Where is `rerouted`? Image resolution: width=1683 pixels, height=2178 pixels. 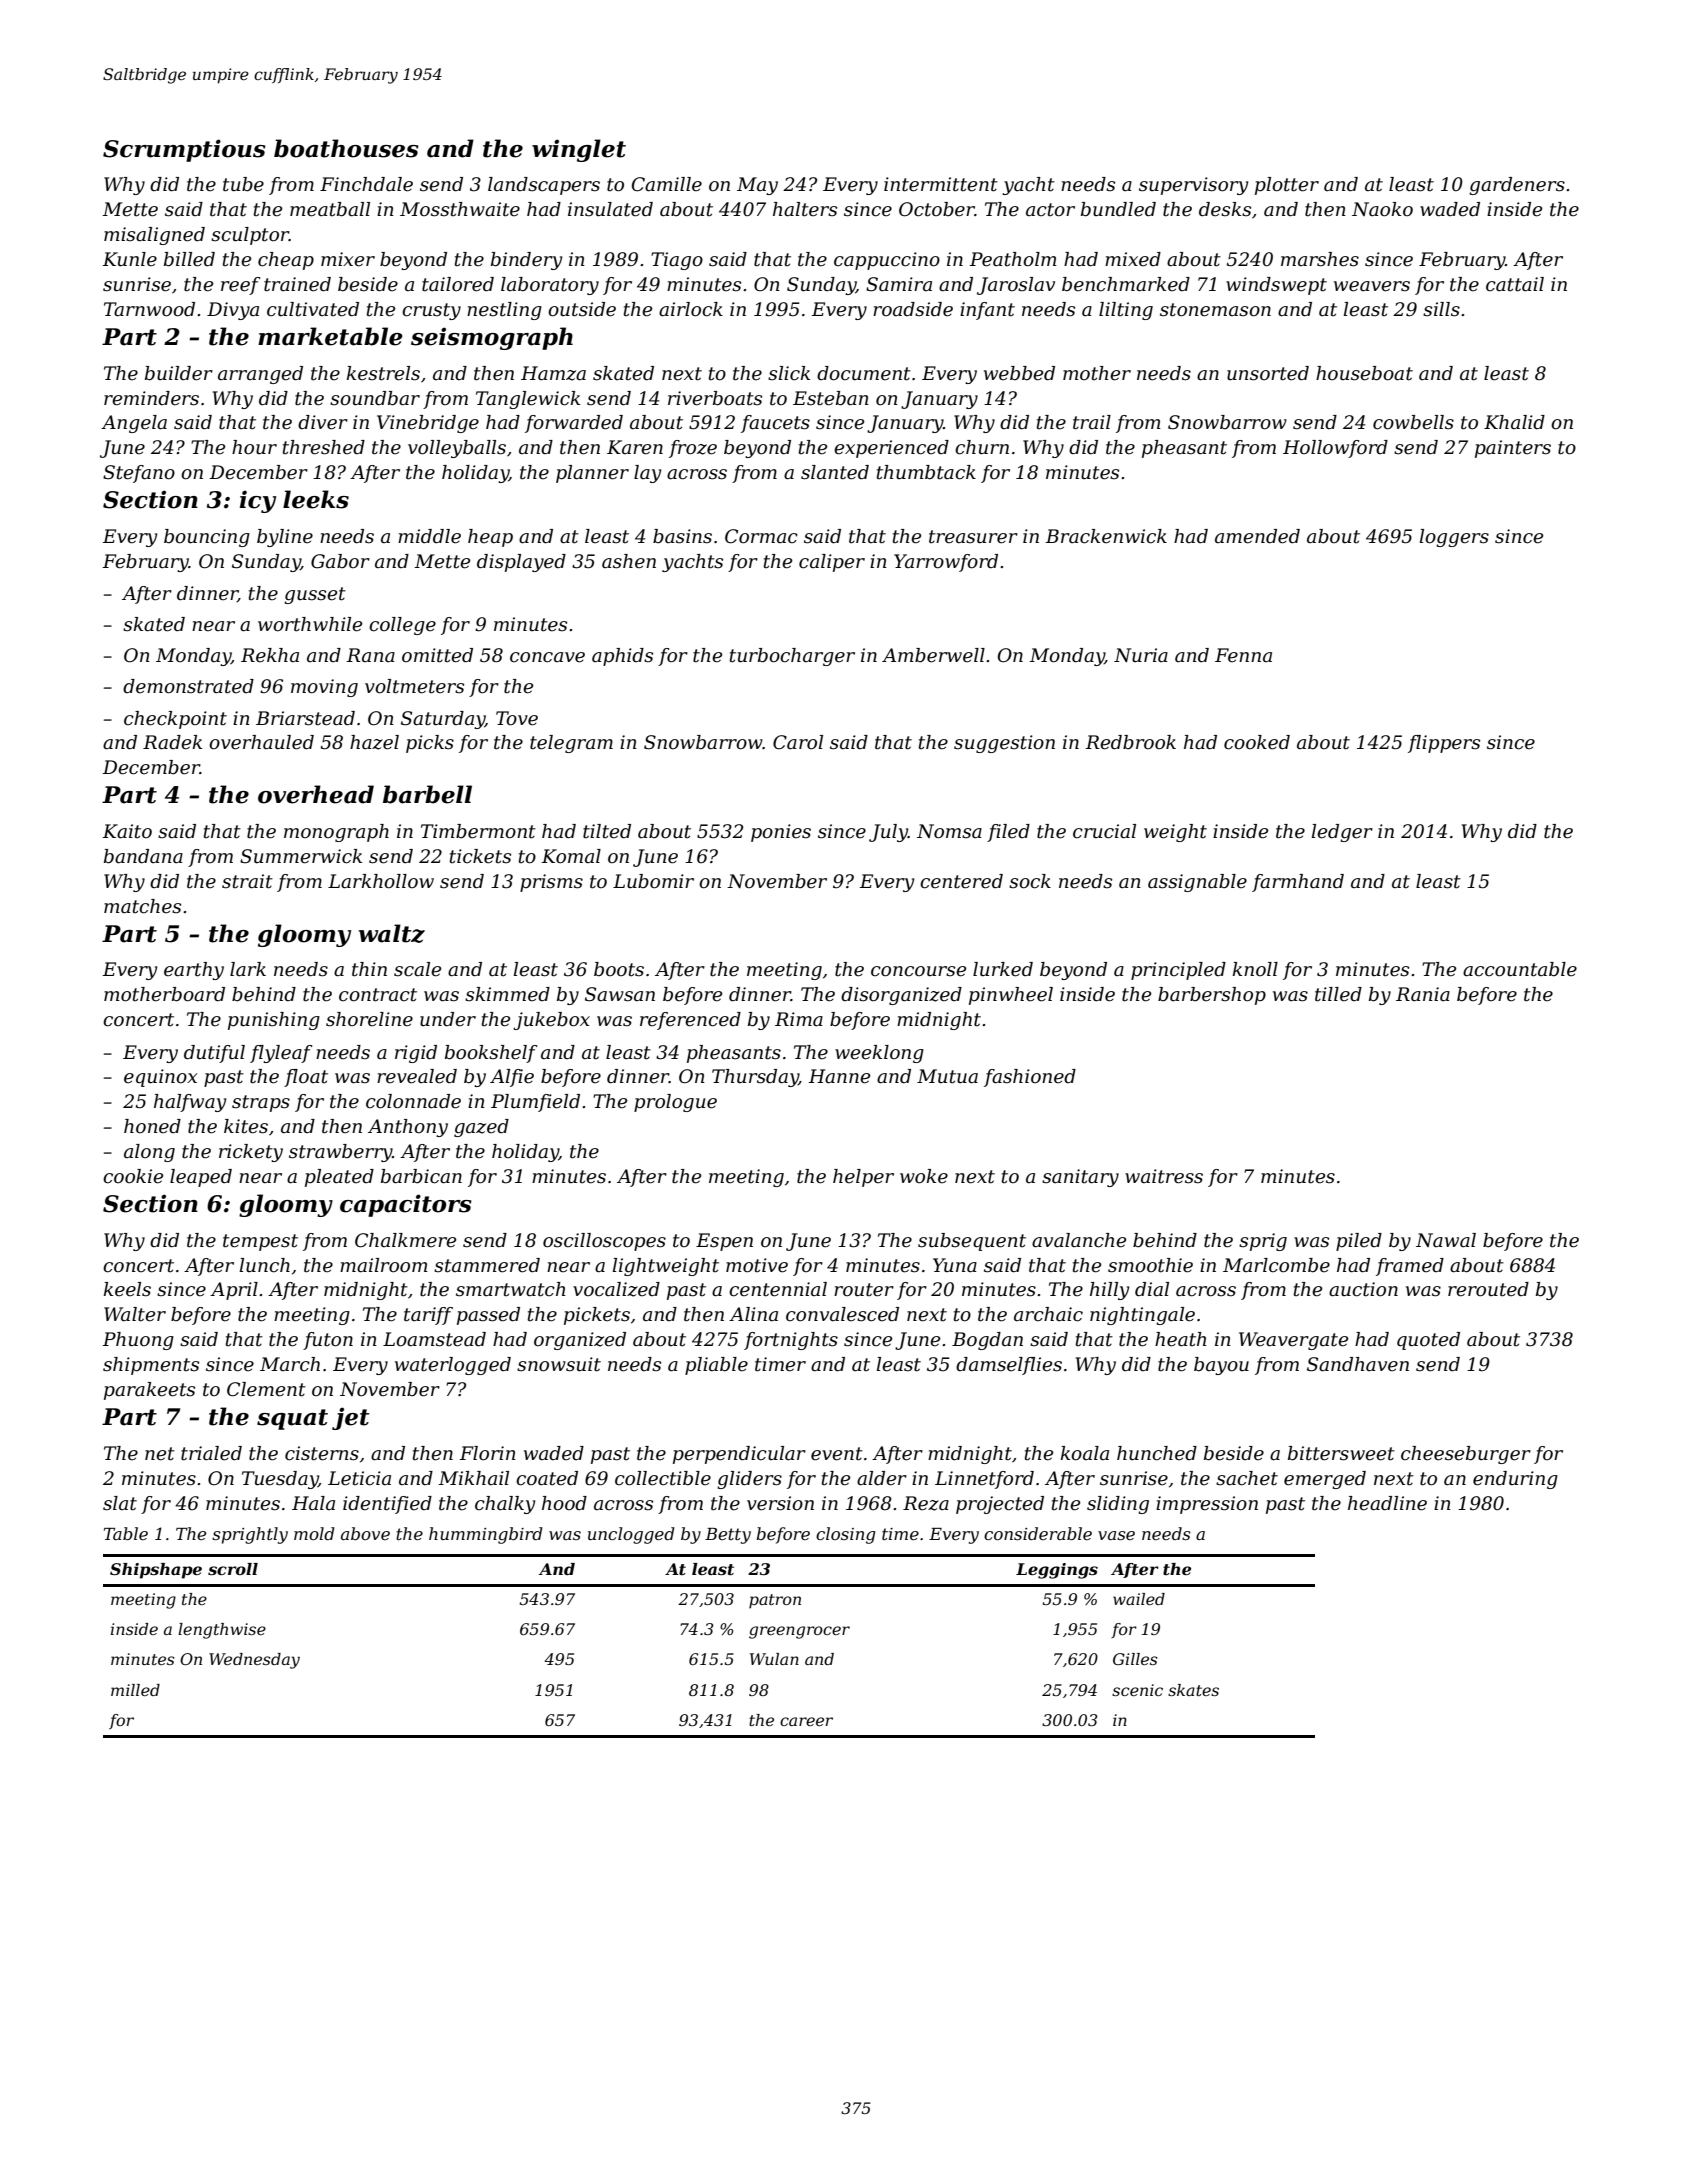 rerouted is located at coordinates (1488, 1289).
